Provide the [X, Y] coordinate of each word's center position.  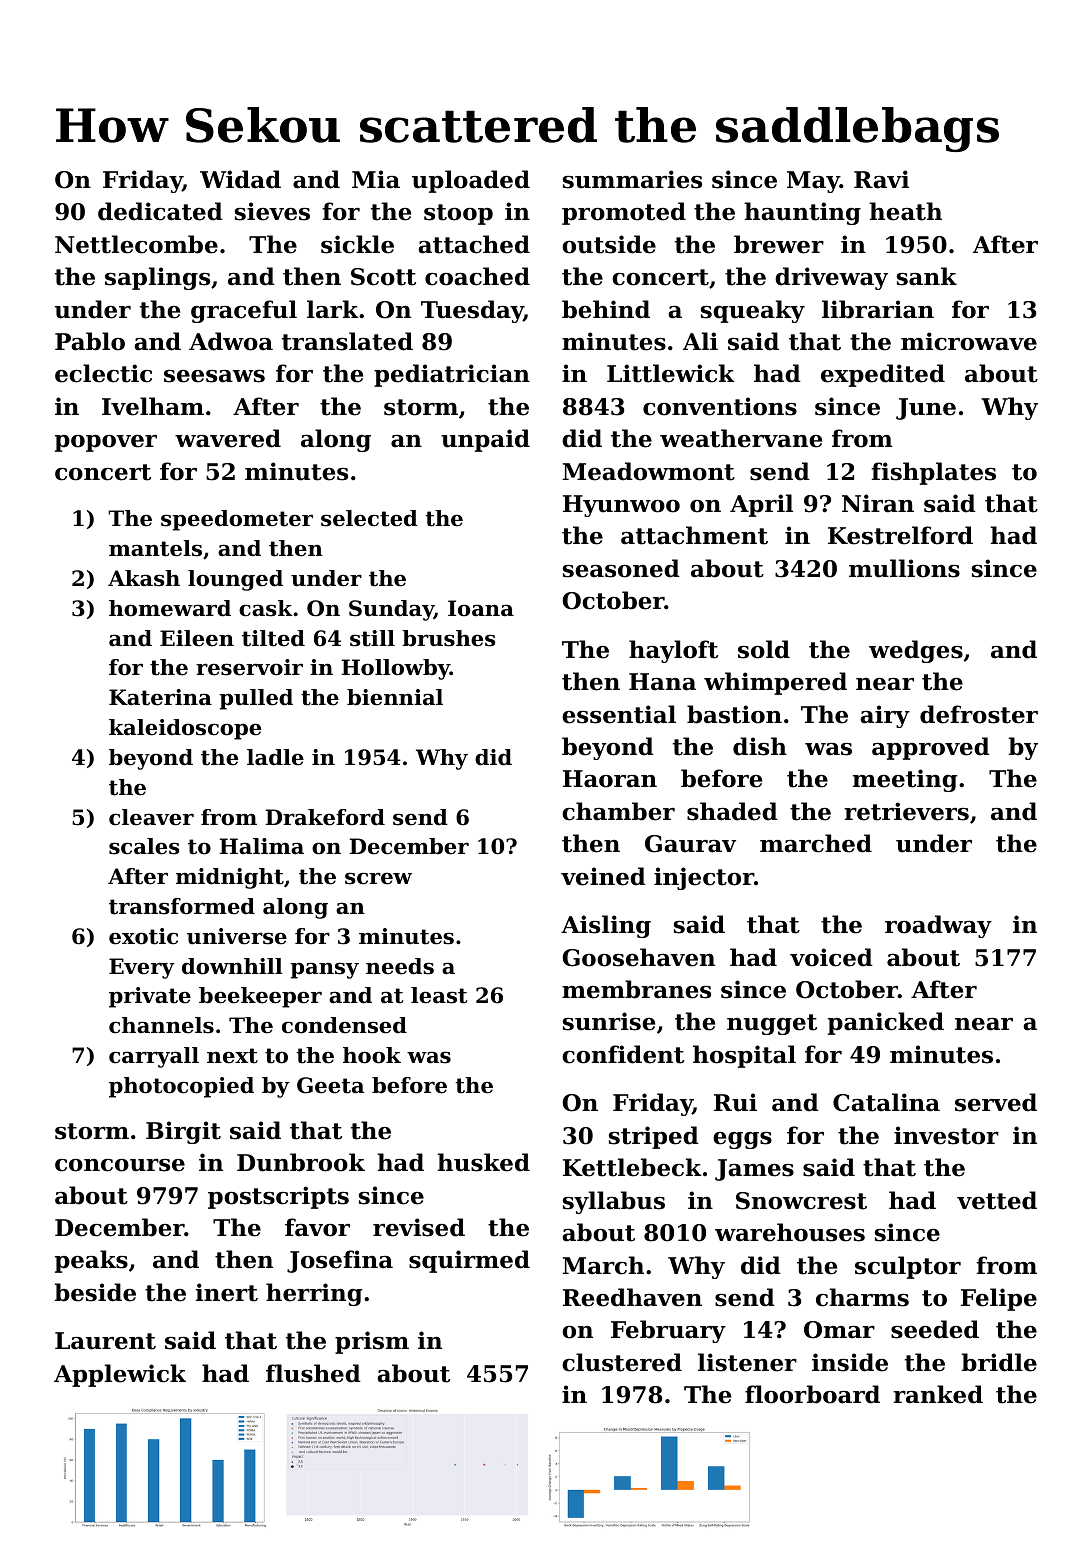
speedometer [237, 520]
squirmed [469, 1261]
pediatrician [452, 375]
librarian [878, 309]
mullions [904, 568]
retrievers [906, 811]
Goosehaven [638, 957]
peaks [91, 1261]
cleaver [151, 817]
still [372, 638]
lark [333, 309]
